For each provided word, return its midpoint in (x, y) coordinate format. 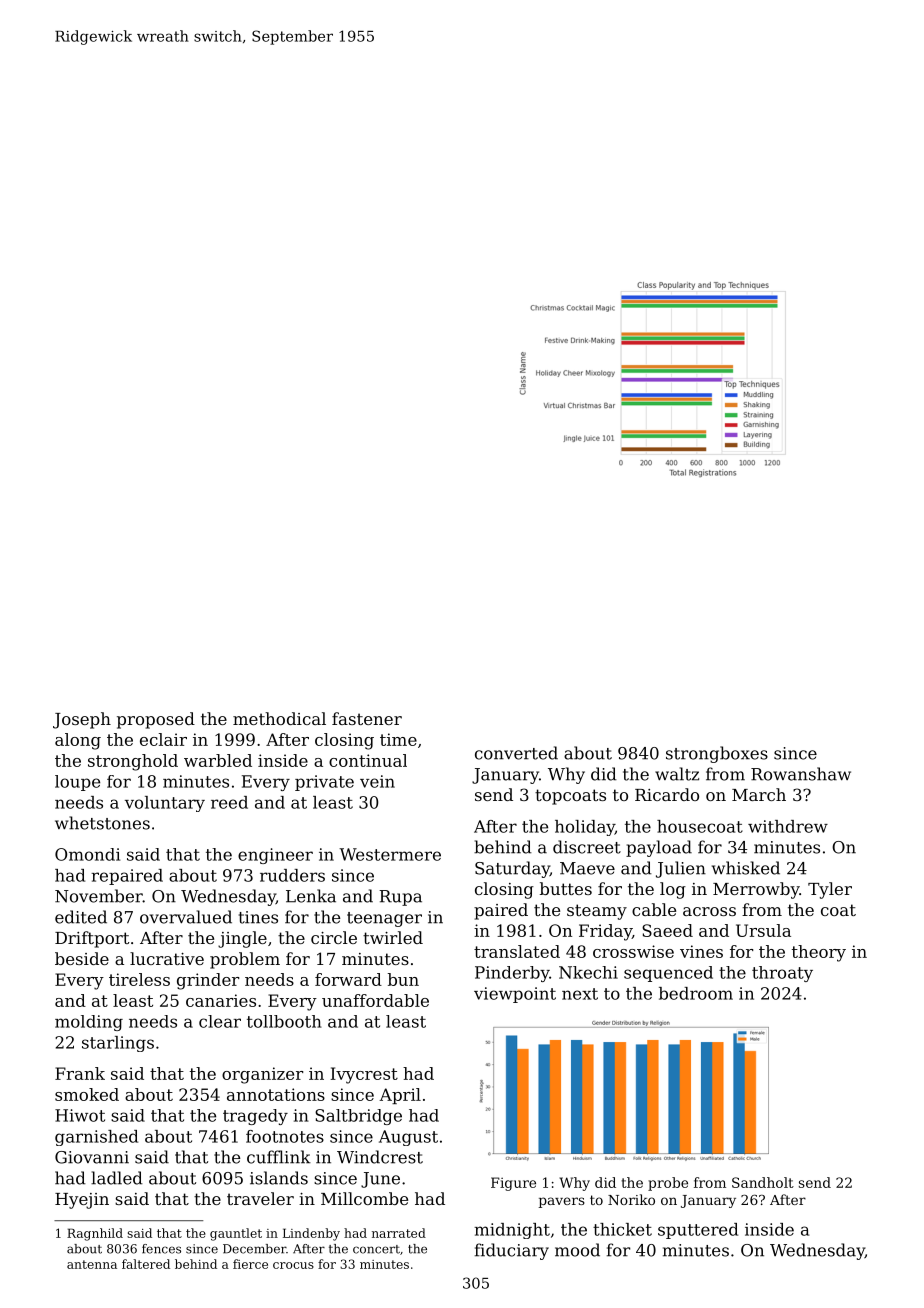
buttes (566, 888)
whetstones (102, 823)
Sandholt (763, 1182)
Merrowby (756, 890)
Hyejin (82, 1201)
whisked (746, 868)
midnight (512, 1231)
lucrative (167, 958)
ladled (117, 1178)
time (398, 739)
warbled (218, 760)
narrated (399, 1233)
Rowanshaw (801, 774)
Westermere (390, 854)
